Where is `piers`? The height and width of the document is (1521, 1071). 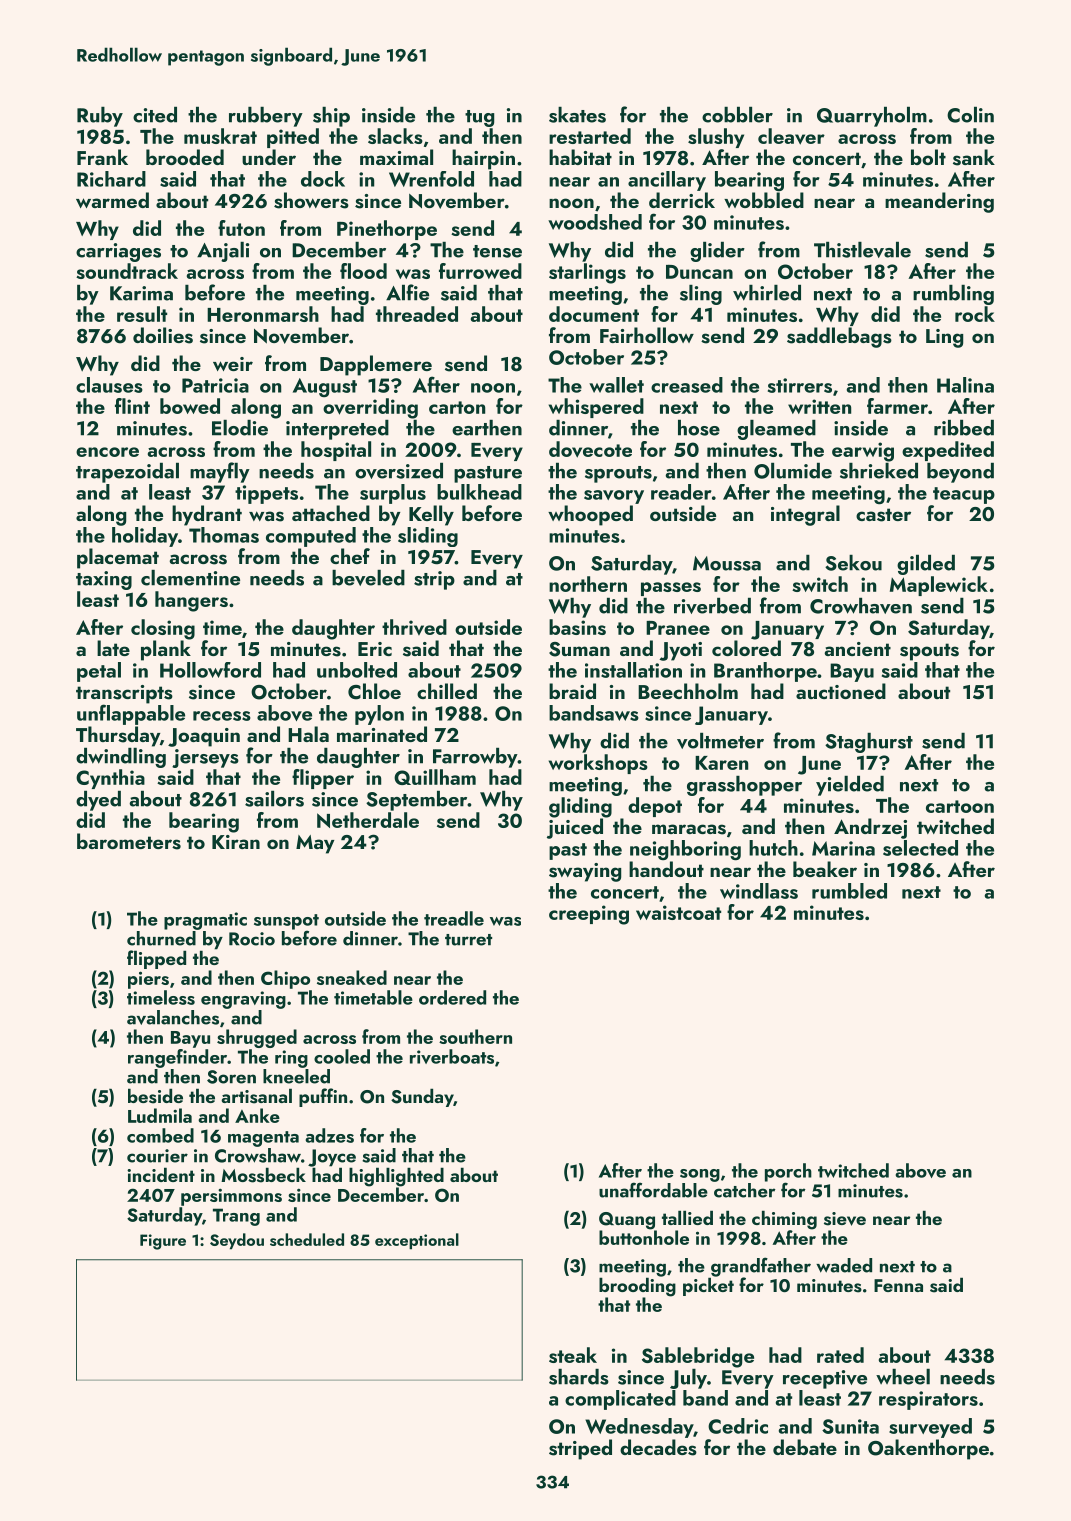 piers is located at coordinates (148, 980).
